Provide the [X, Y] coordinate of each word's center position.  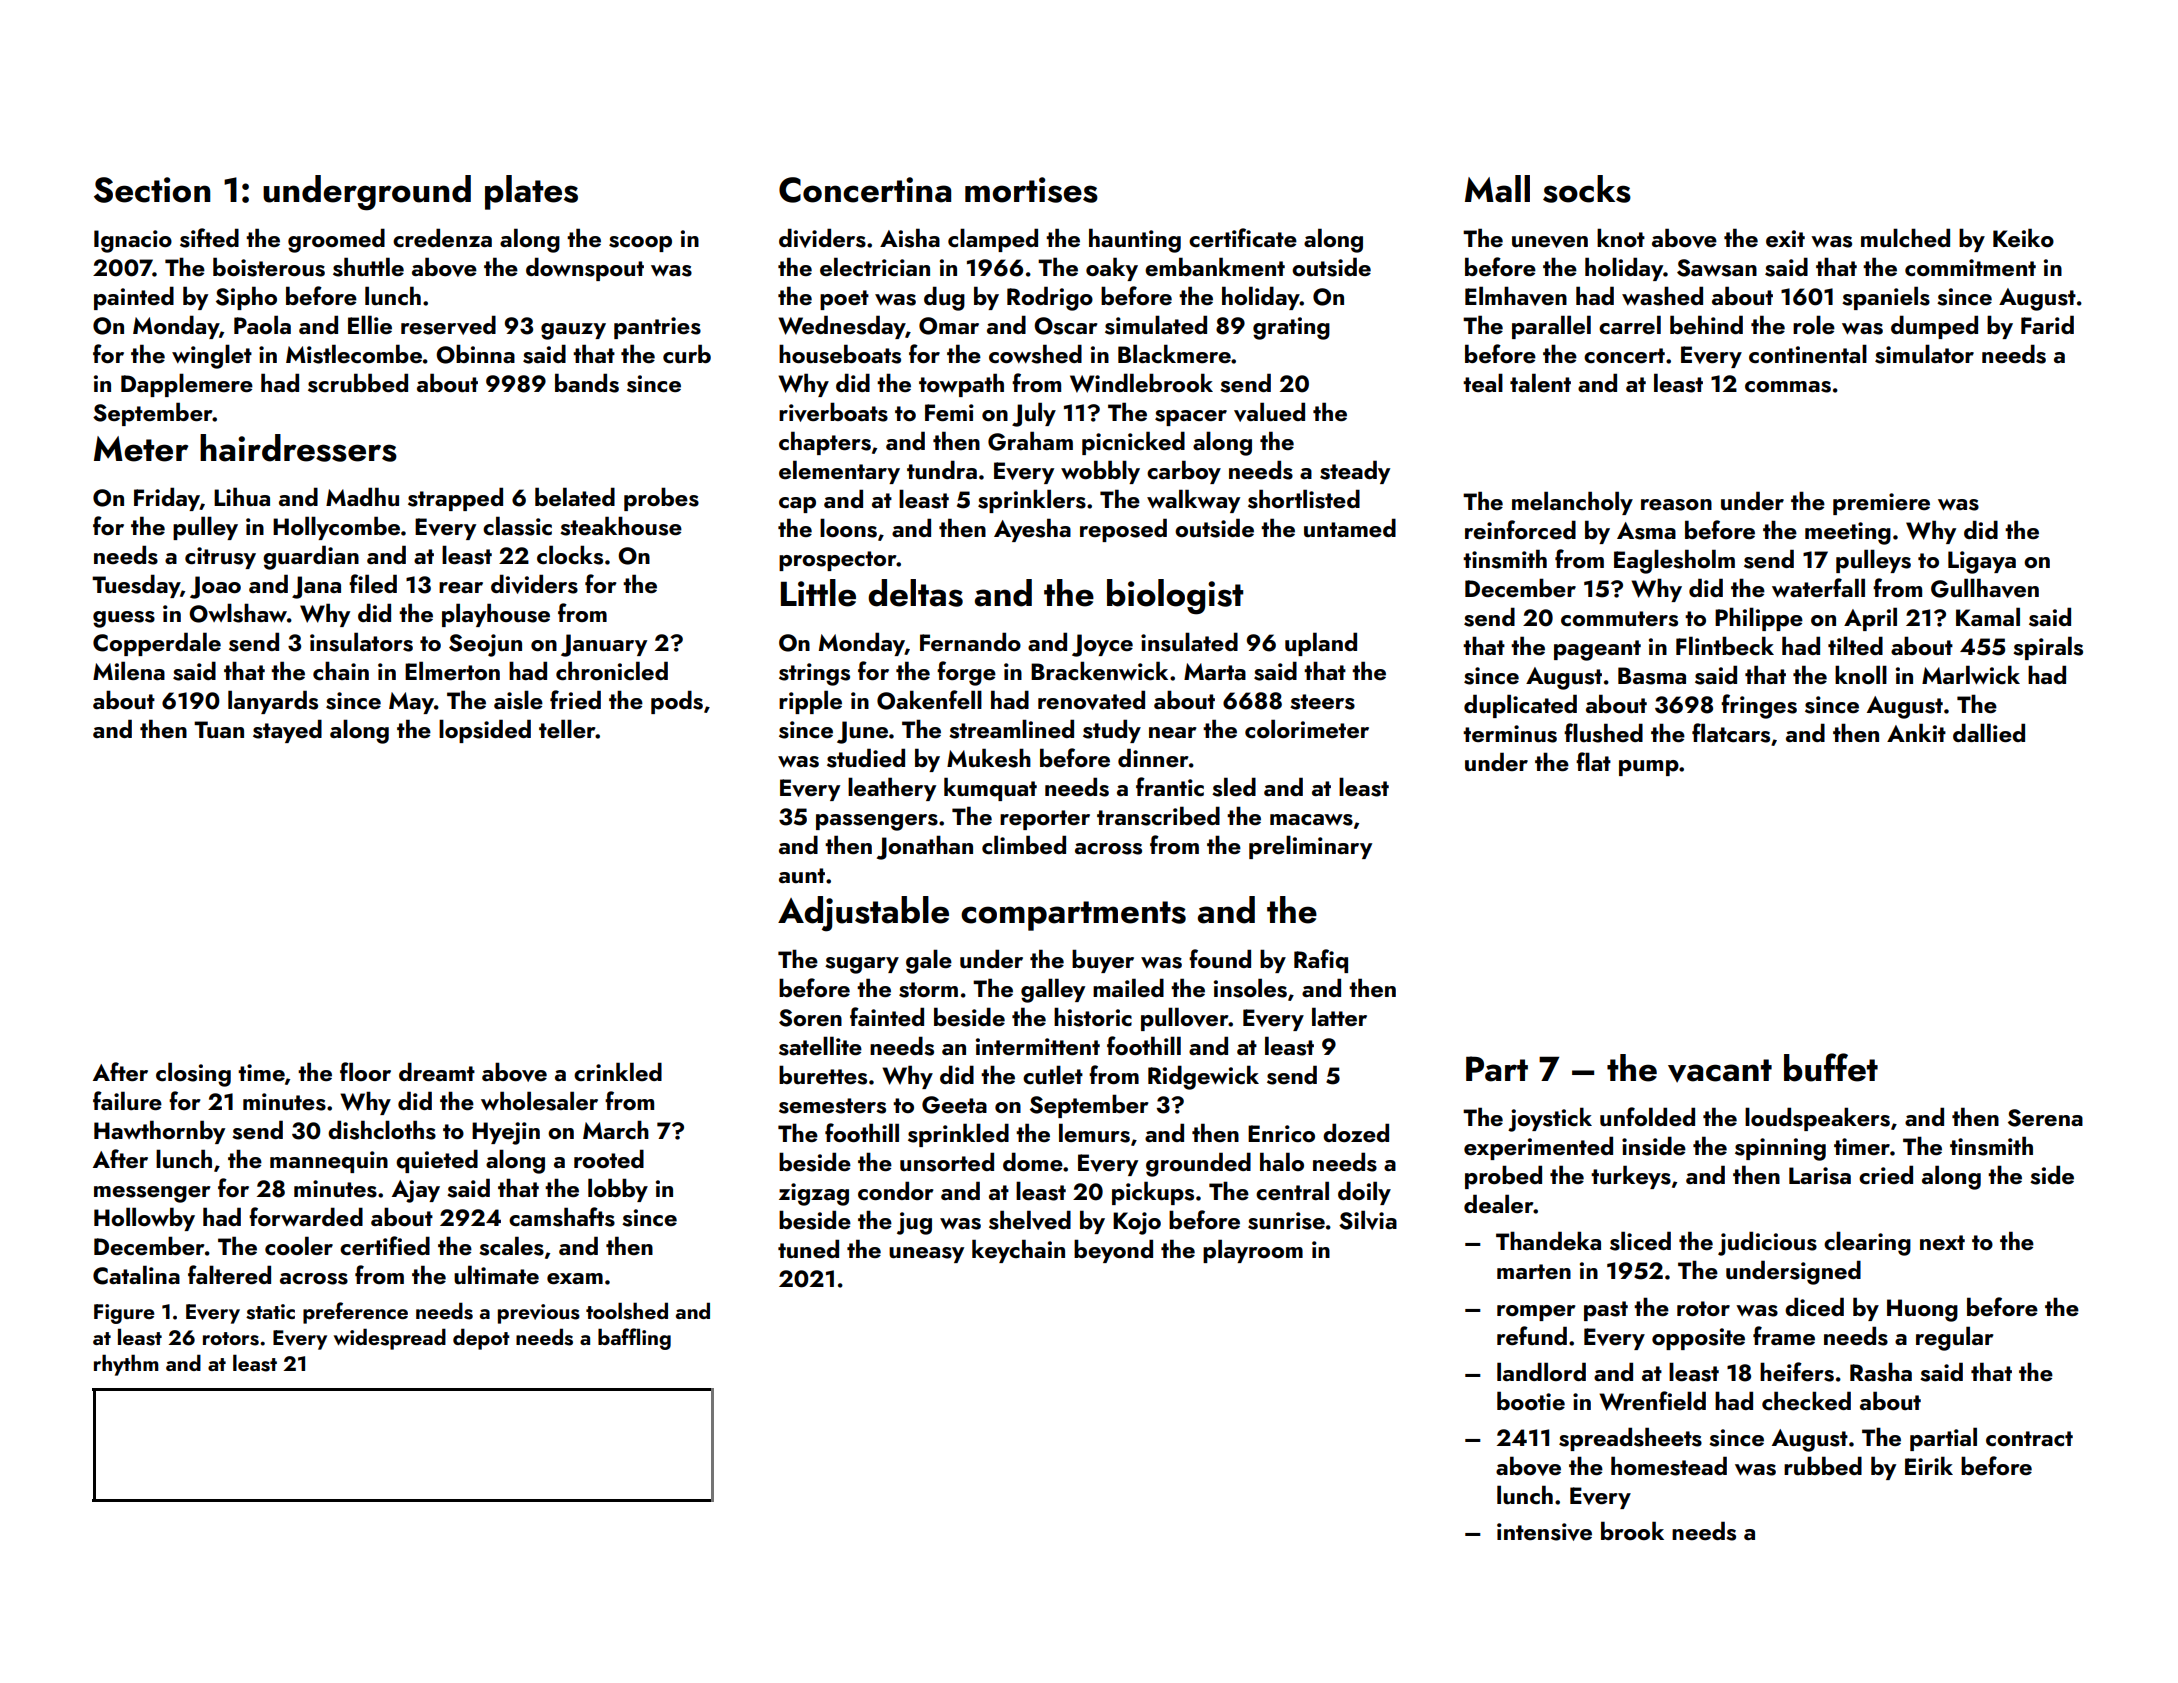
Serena [2045, 1118]
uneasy [926, 1255]
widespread [390, 1339]
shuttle [368, 267]
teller [567, 728]
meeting [1848, 533]
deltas [915, 593]
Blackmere [1174, 353]
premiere [1881, 504]
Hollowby [144, 1219]
